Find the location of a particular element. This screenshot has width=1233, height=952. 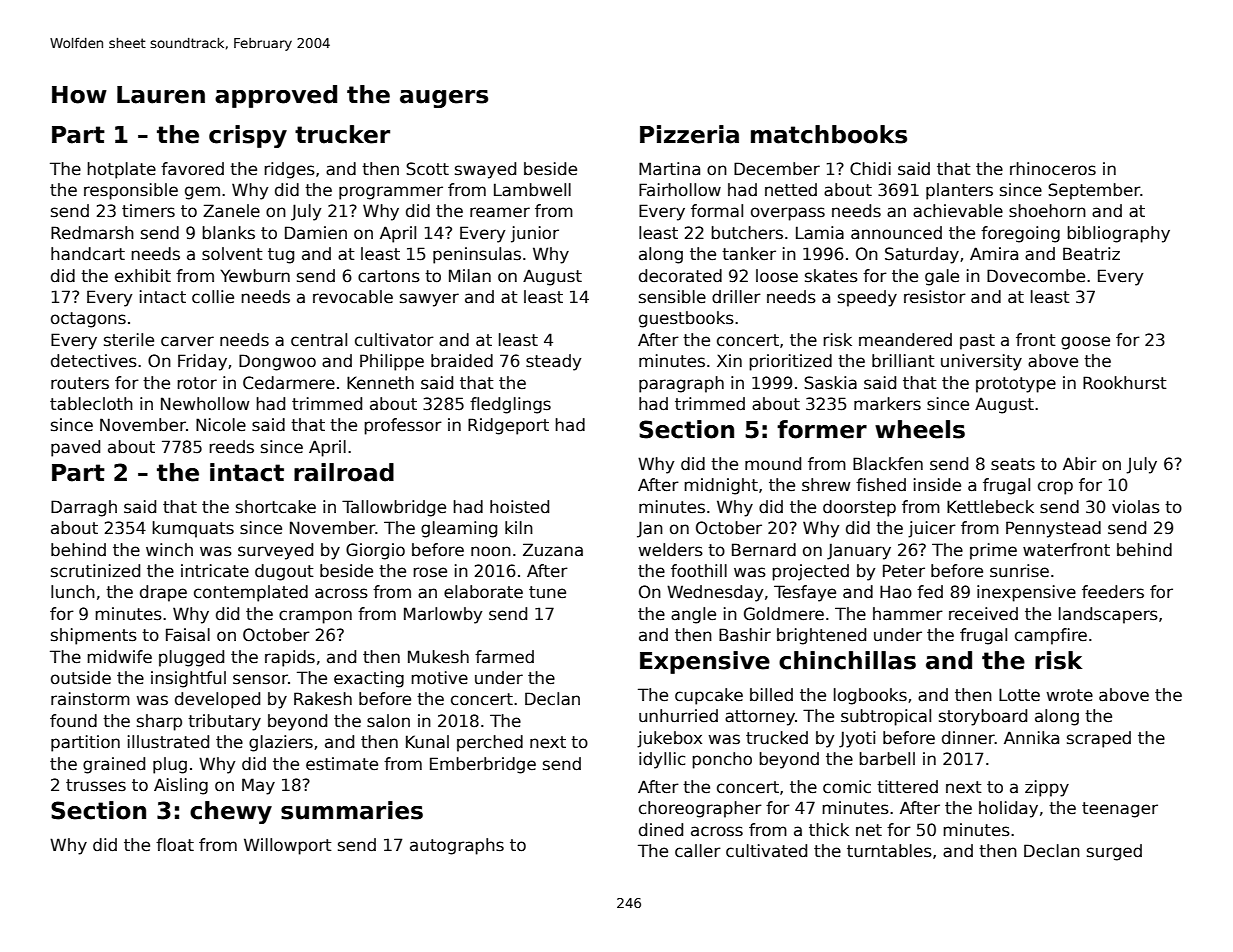

Ridgeport is located at coordinates (508, 426).
